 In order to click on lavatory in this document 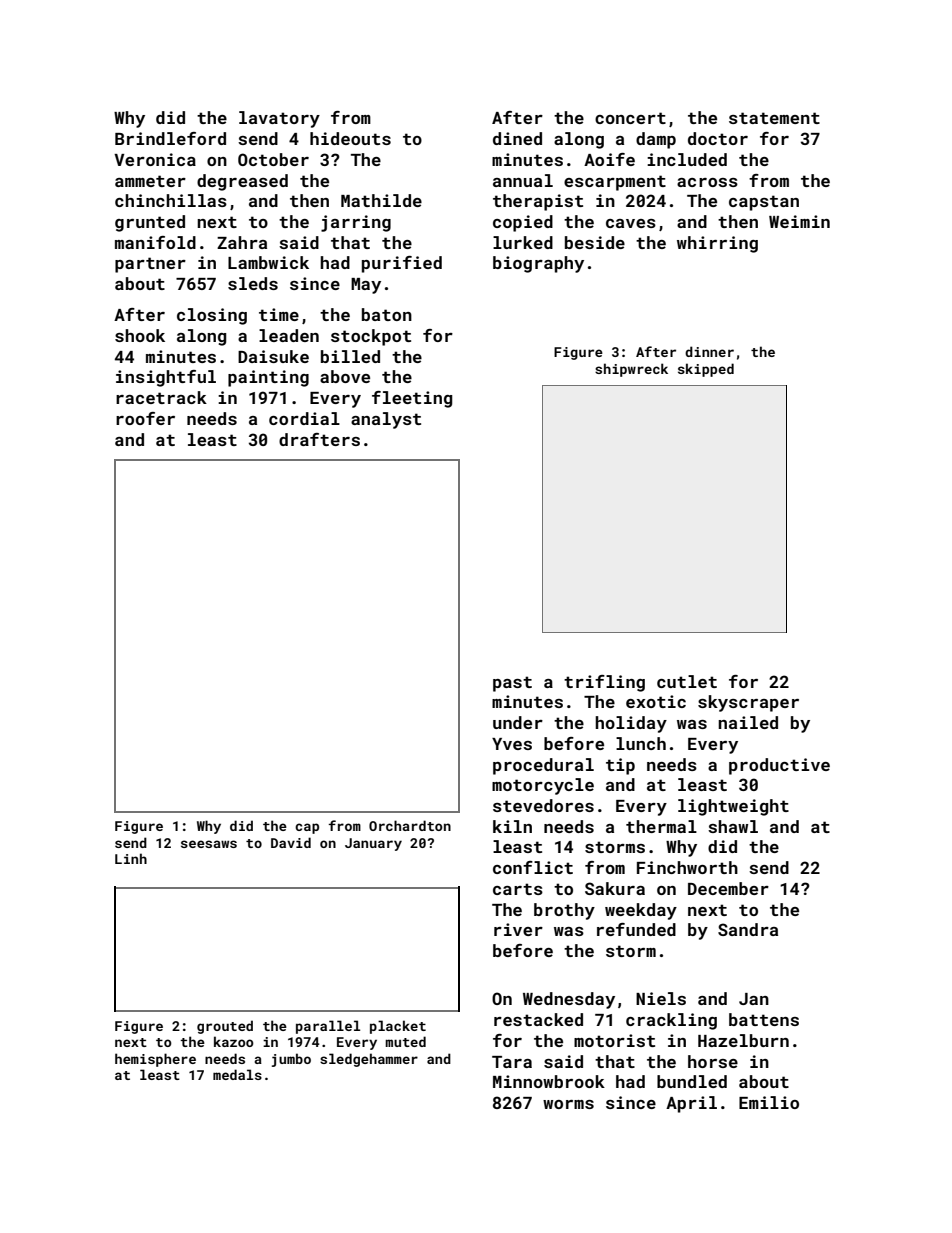, I will do `click(279, 119)`.
